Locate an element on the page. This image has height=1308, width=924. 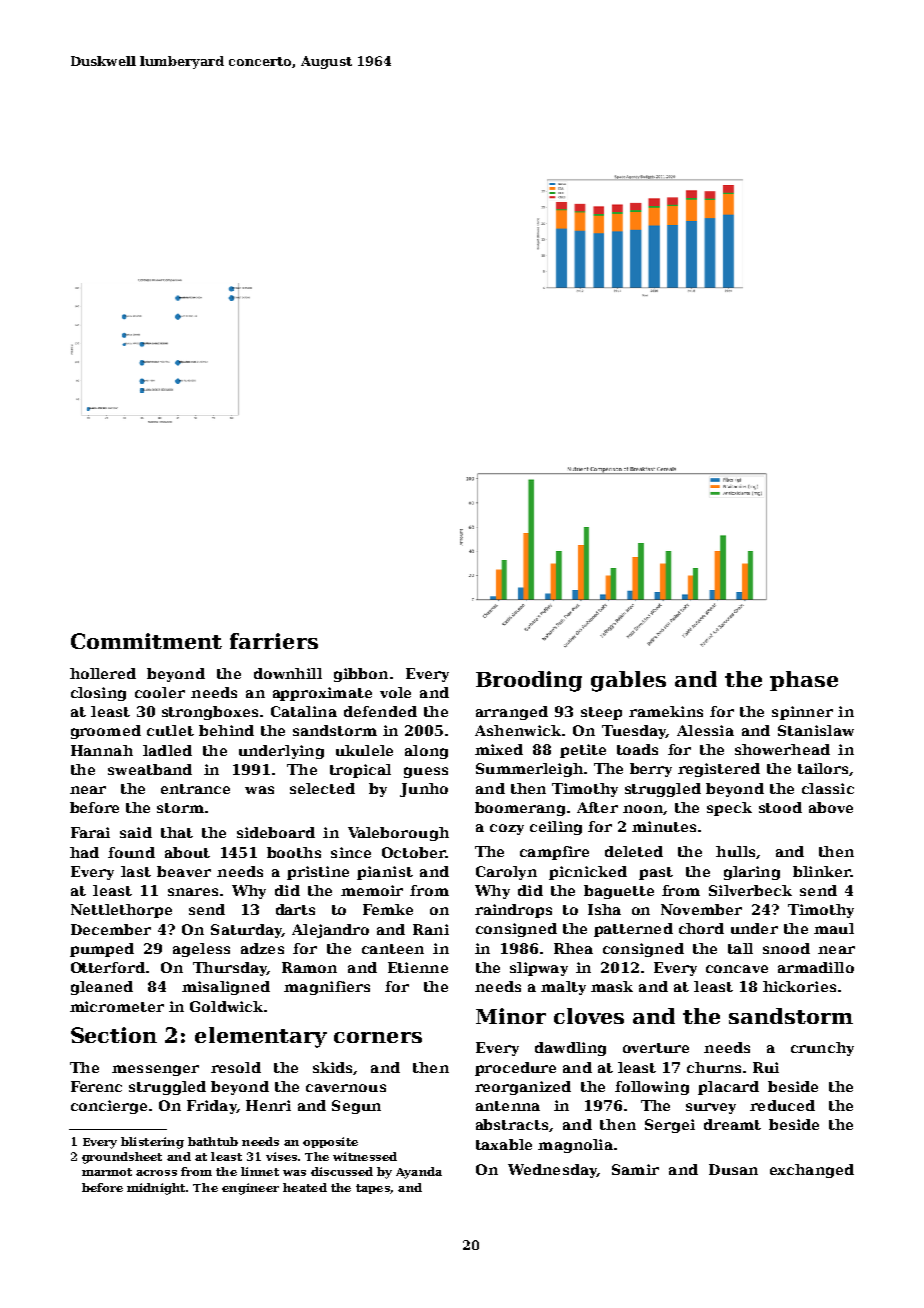
pianist is located at coordinates (385, 873).
